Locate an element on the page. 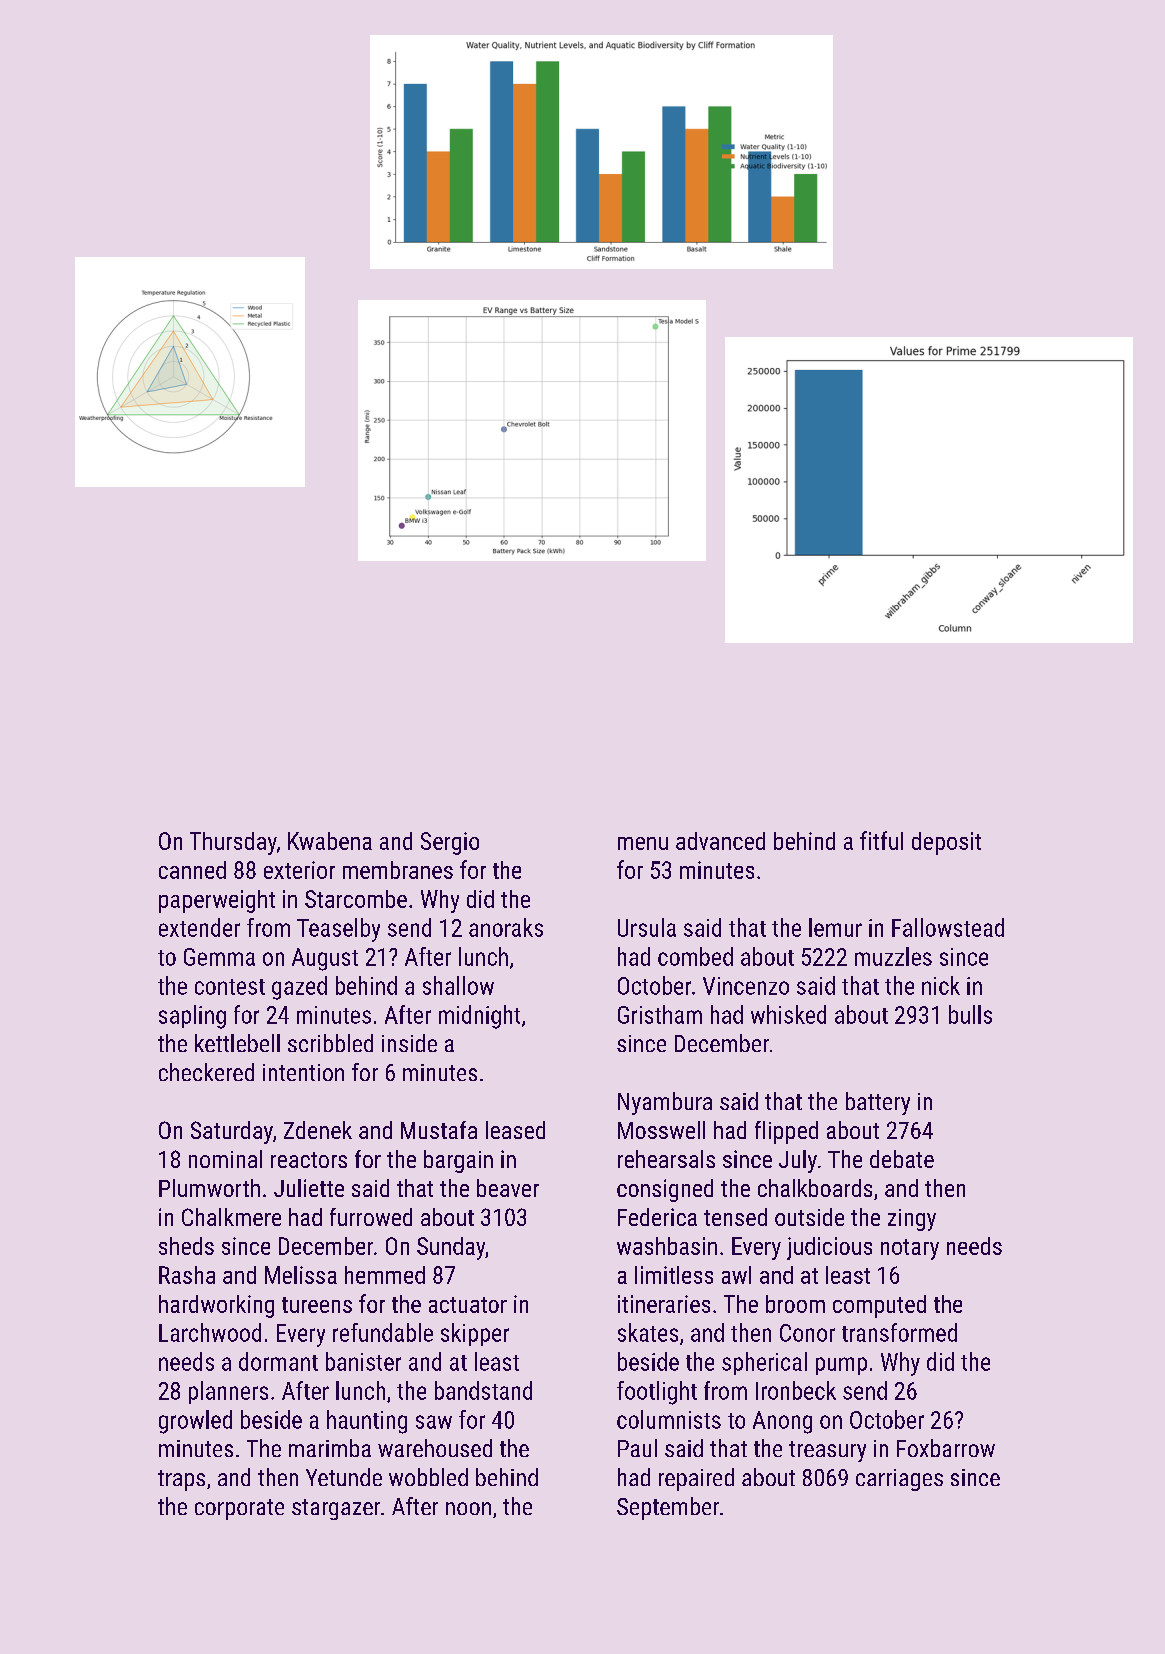 Image resolution: width=1165 pixels, height=1654 pixels. nominal is located at coordinates (225, 1159).
